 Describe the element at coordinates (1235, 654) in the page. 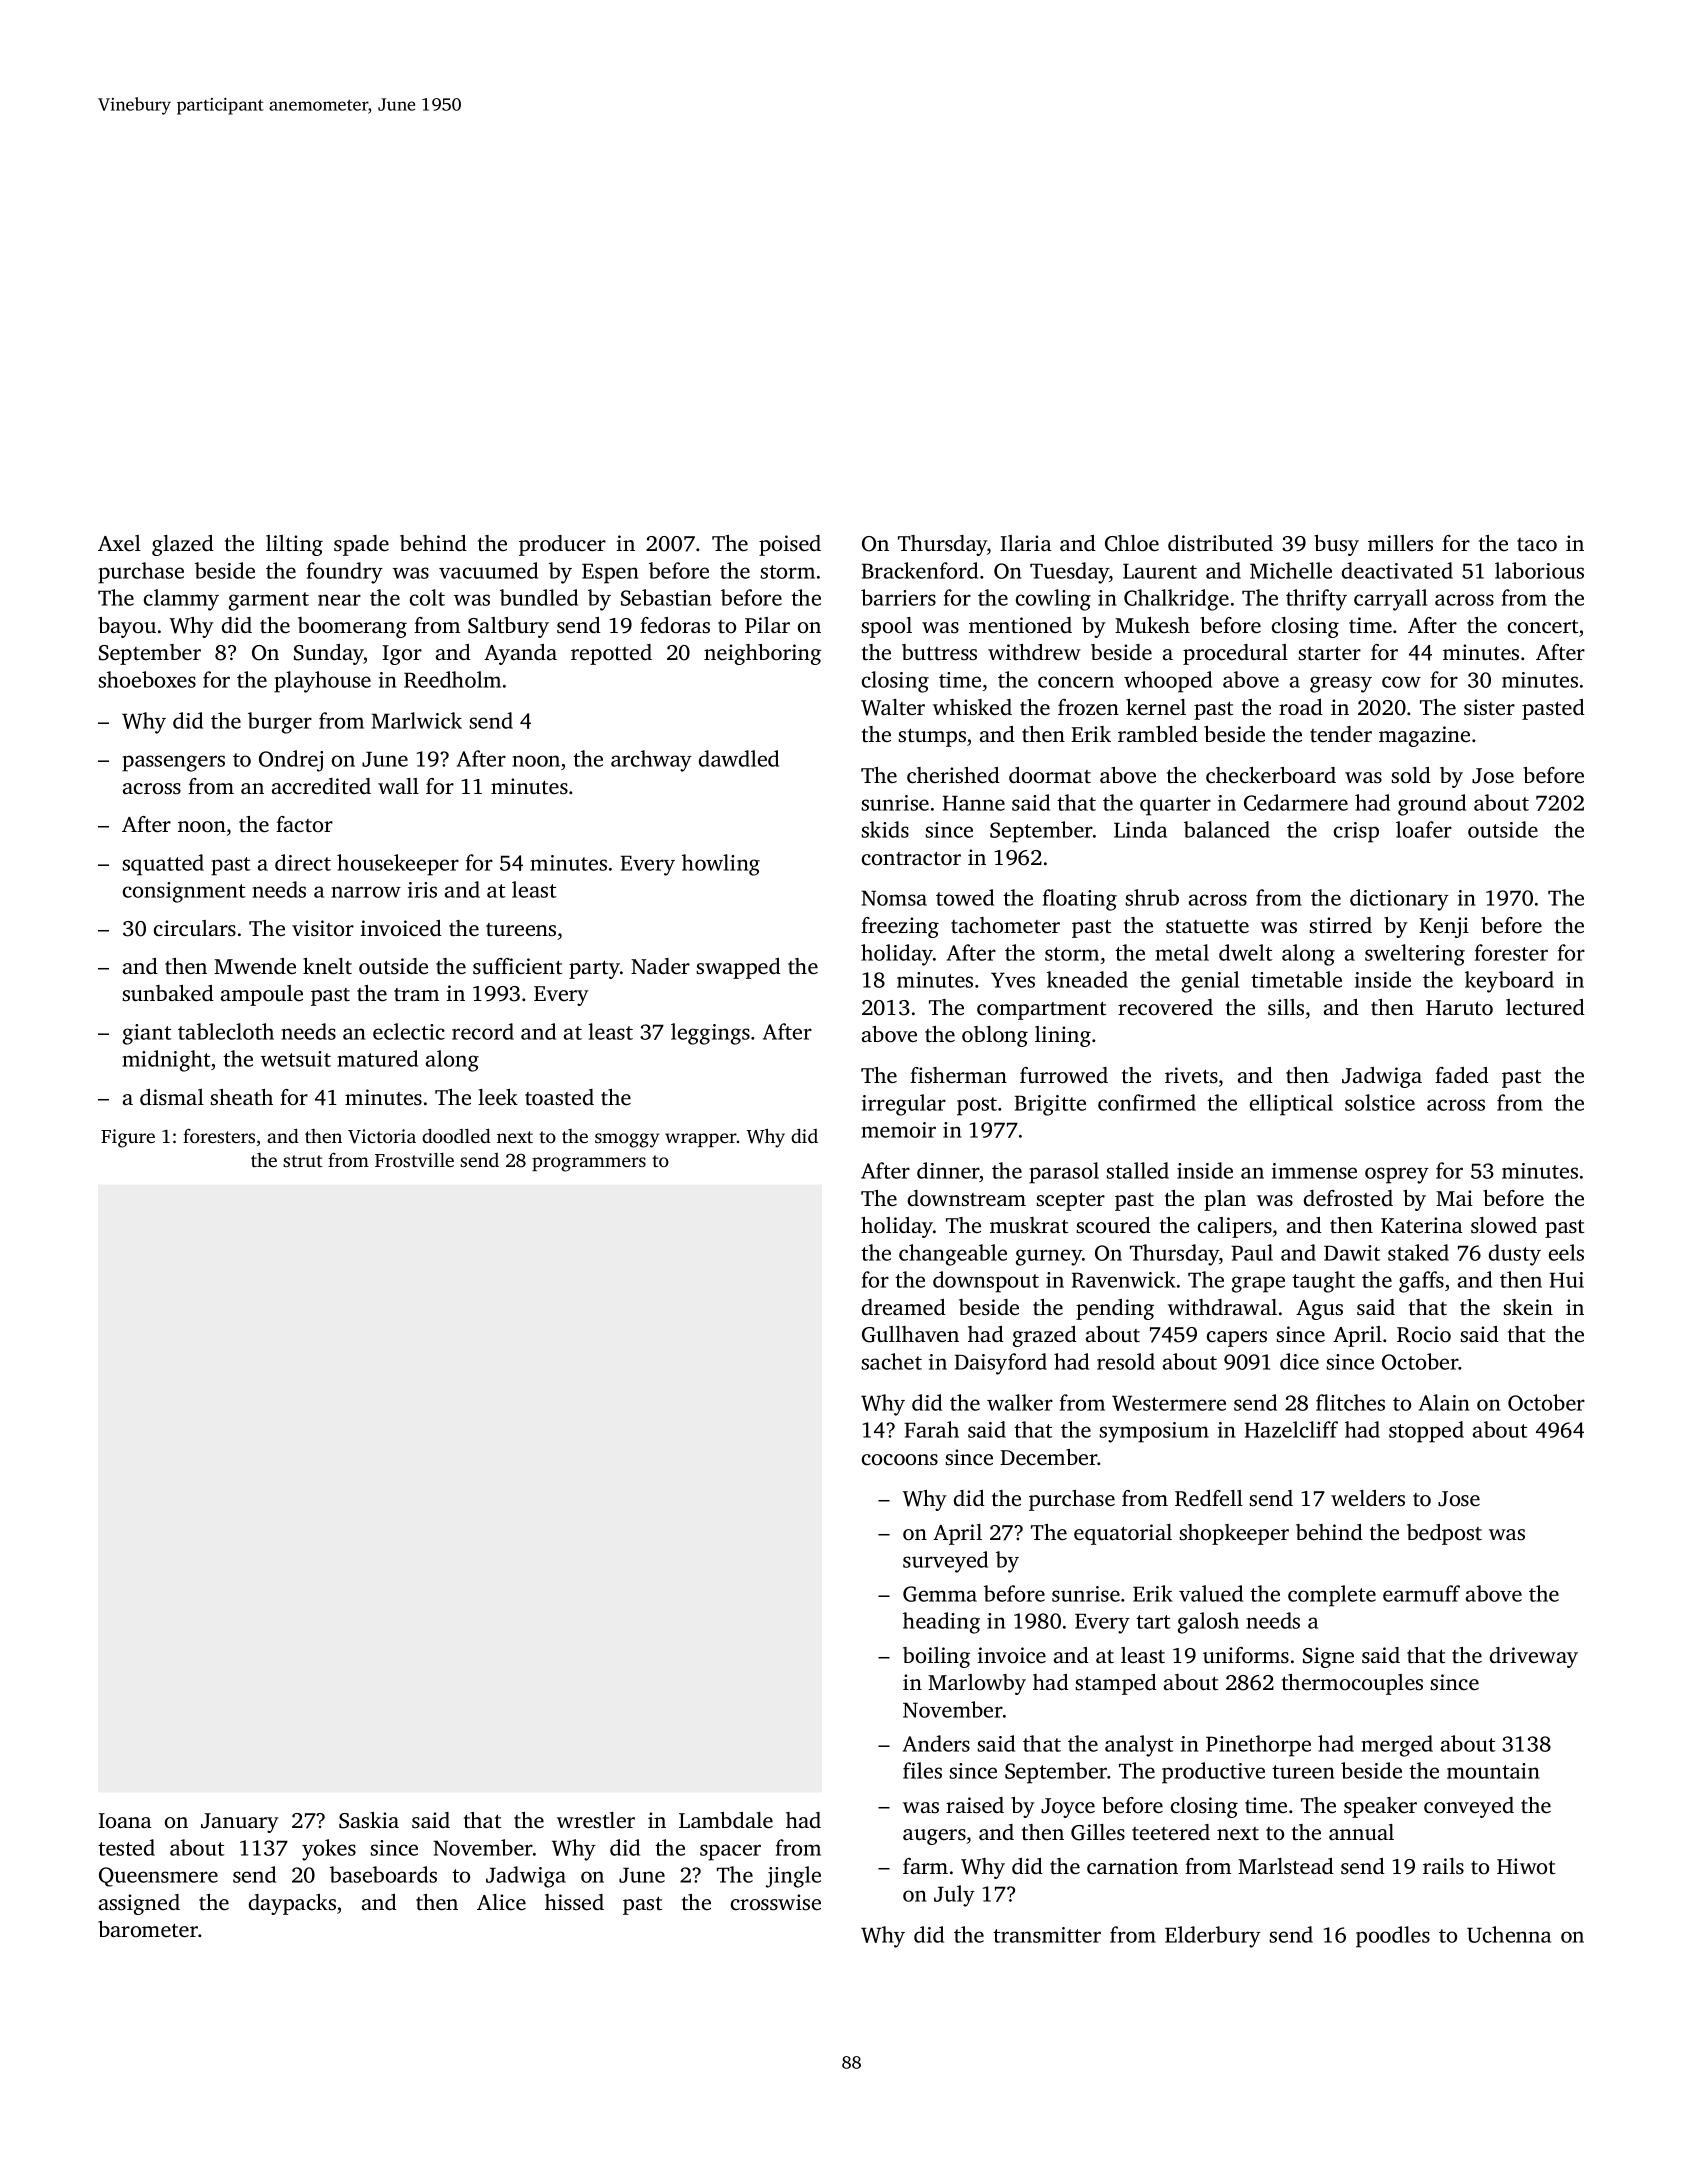

I see `procedural` at that location.
